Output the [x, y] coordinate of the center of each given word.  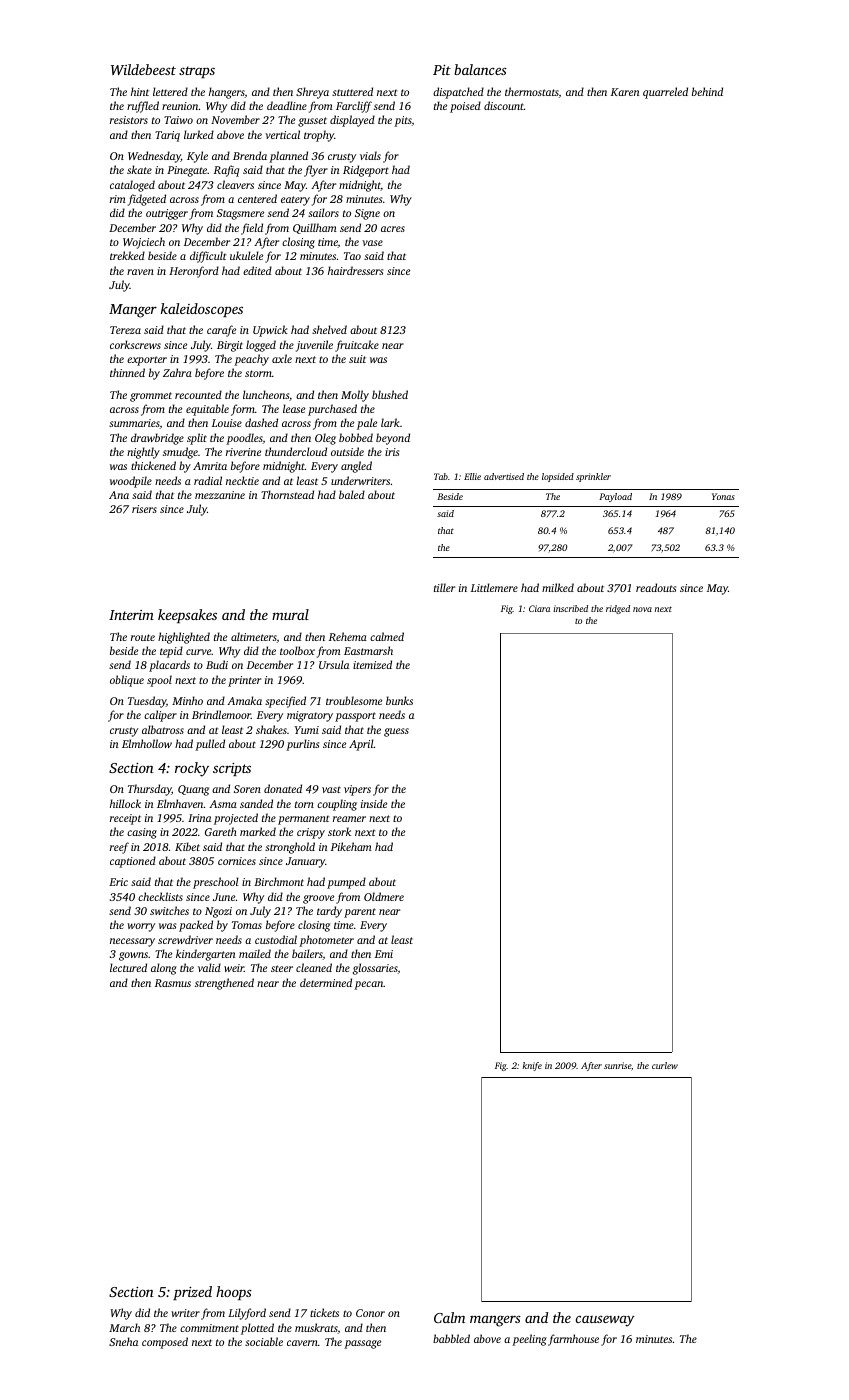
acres [393, 229]
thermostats [532, 92]
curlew [665, 1065]
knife [532, 1066]
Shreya [312, 93]
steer [282, 968]
